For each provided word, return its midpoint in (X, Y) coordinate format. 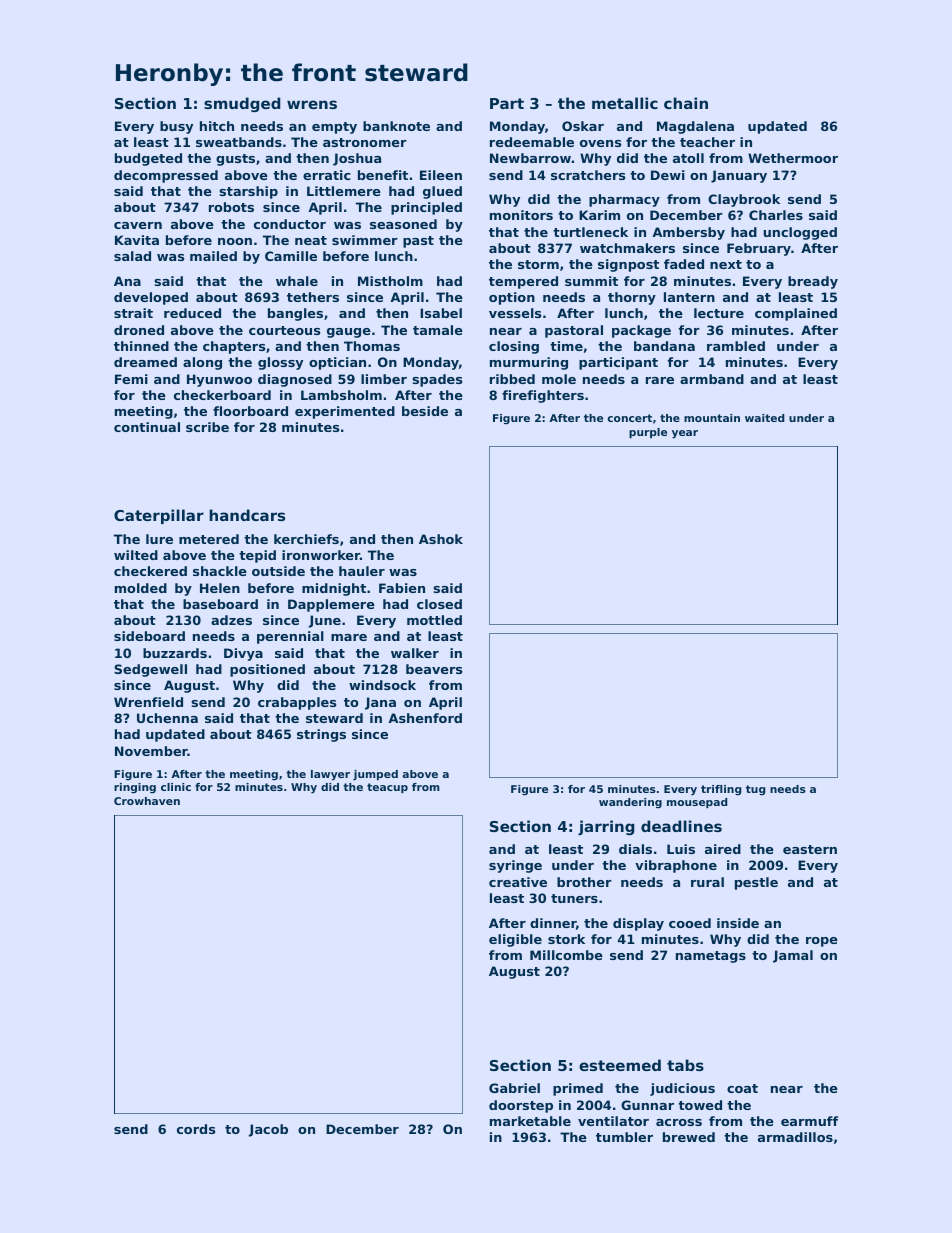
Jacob (268, 1130)
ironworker (321, 555)
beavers (434, 669)
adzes (231, 620)
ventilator (613, 1121)
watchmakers (627, 248)
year (685, 434)
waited (764, 418)
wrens (312, 104)
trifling (721, 790)
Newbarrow (530, 158)
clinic (176, 787)
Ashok (441, 539)
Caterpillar (159, 516)
